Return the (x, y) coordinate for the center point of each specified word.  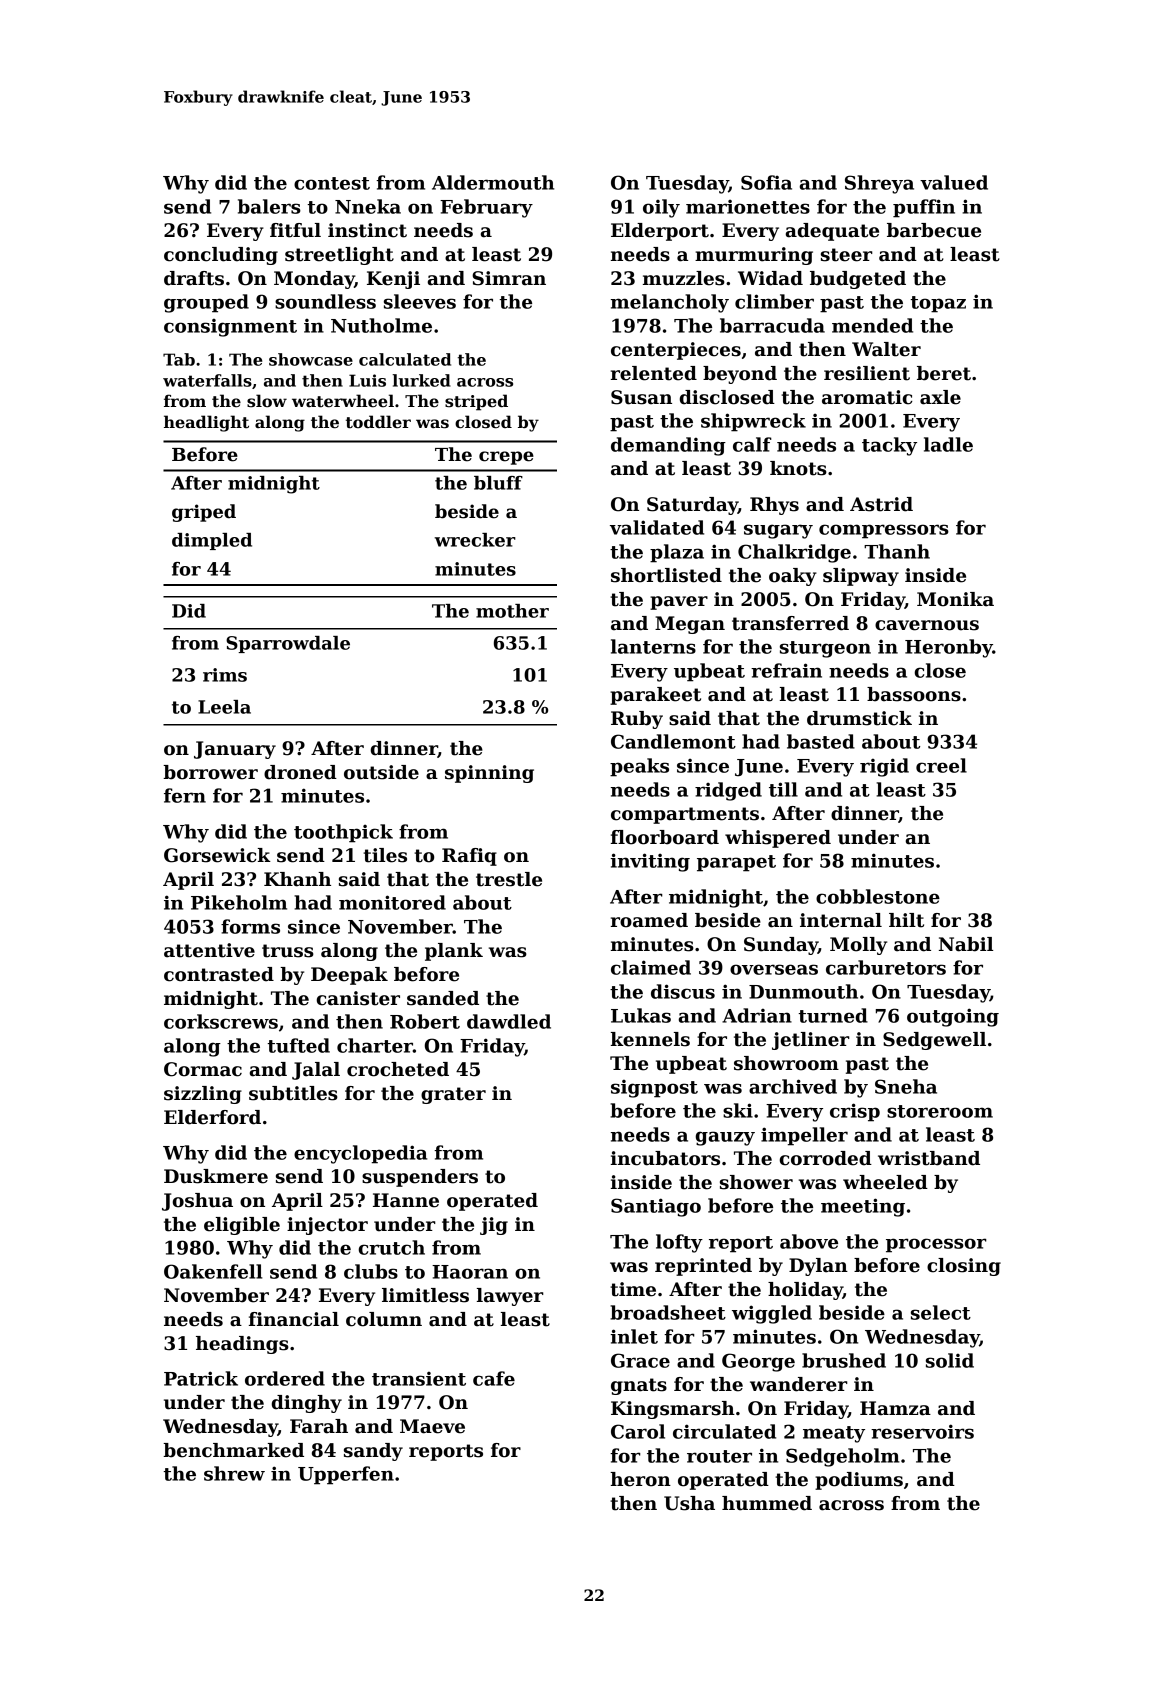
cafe (494, 1378)
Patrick (201, 1378)
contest (332, 183)
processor (936, 1245)
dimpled (212, 541)
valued (954, 182)
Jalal (316, 1071)
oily (661, 208)
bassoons (914, 694)
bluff (498, 483)
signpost (654, 1088)
